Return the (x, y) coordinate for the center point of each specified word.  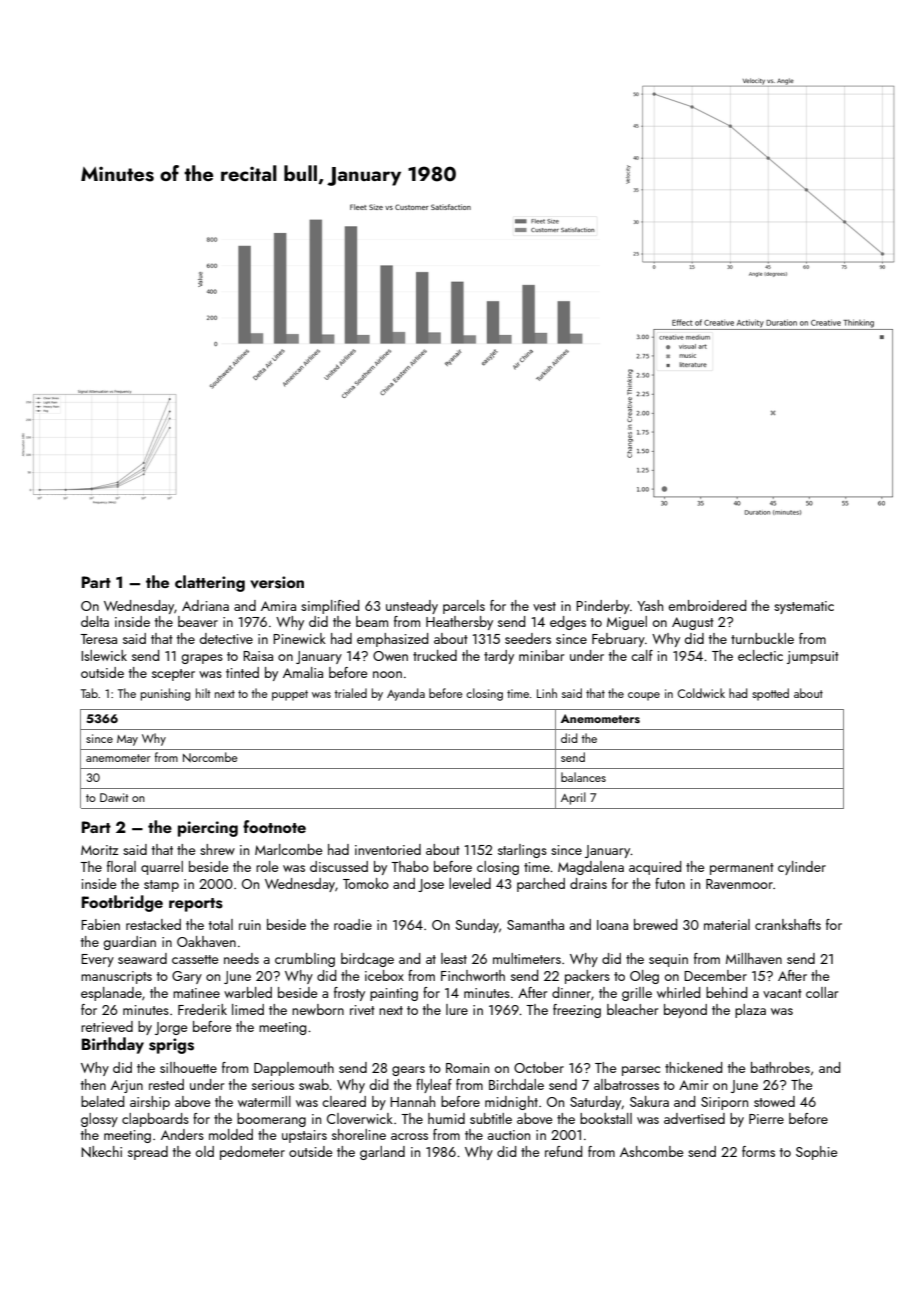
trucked (435, 655)
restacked (153, 924)
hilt (203, 693)
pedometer (252, 1153)
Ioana (612, 925)
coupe (644, 696)
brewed (655, 924)
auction (509, 1135)
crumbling (305, 960)
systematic (804, 607)
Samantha (535, 924)
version (277, 582)
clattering (210, 583)
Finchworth (473, 975)
